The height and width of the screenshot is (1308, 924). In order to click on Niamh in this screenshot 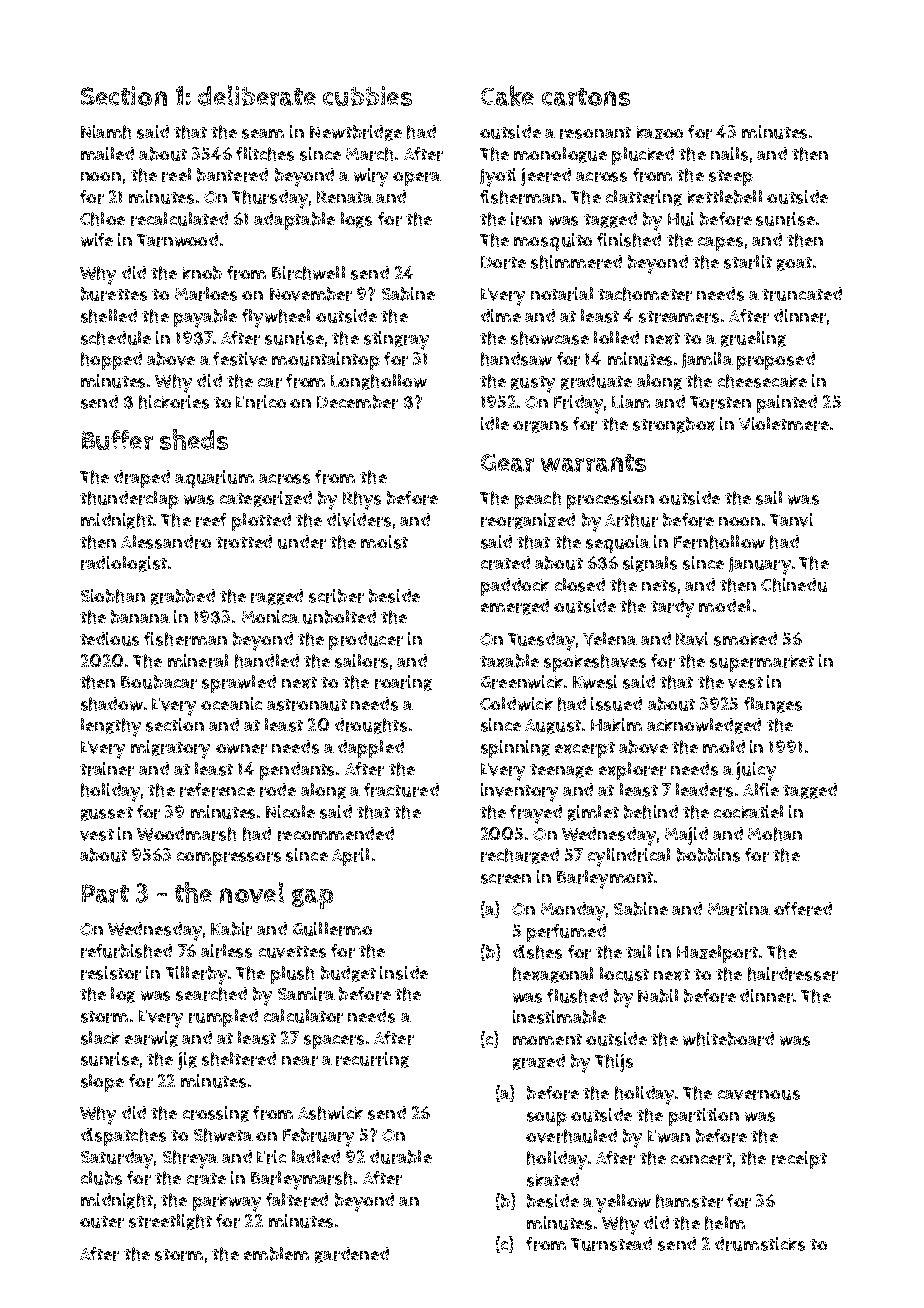, I will do `click(106, 132)`.
